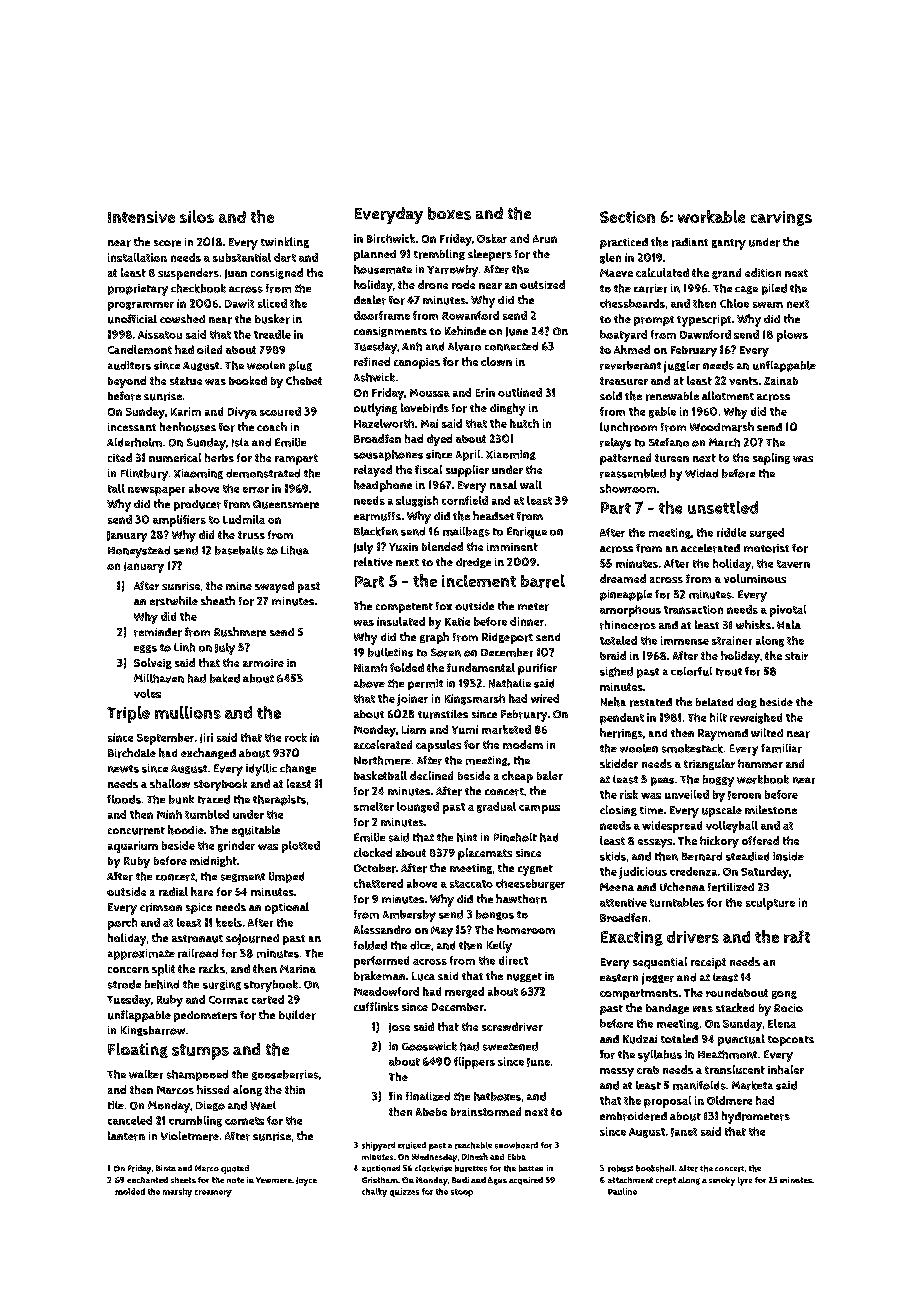  Describe the element at coordinates (147, 1180) in the screenshot. I see `enchanted` at that location.
